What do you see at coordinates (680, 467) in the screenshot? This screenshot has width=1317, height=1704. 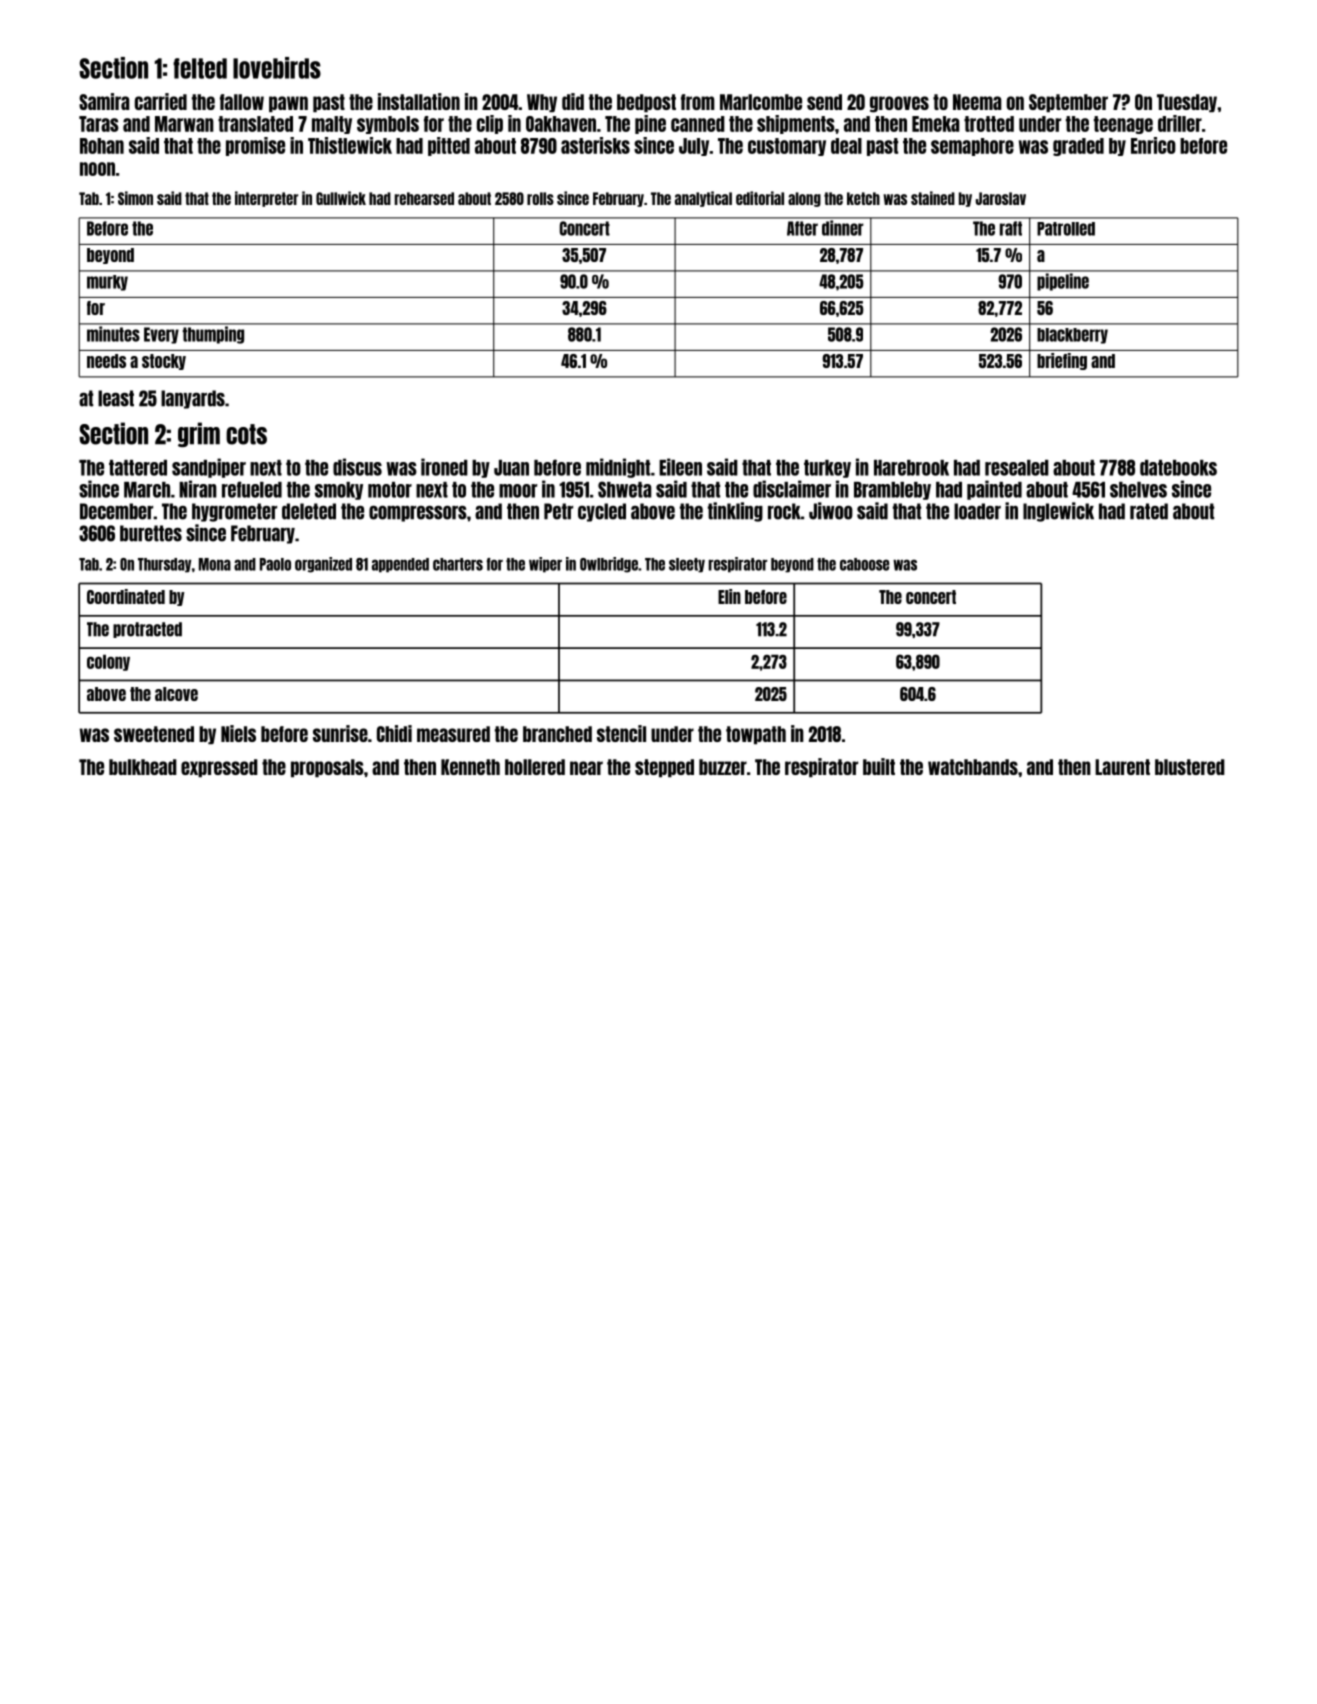 I see `Eileen` at bounding box center [680, 467].
